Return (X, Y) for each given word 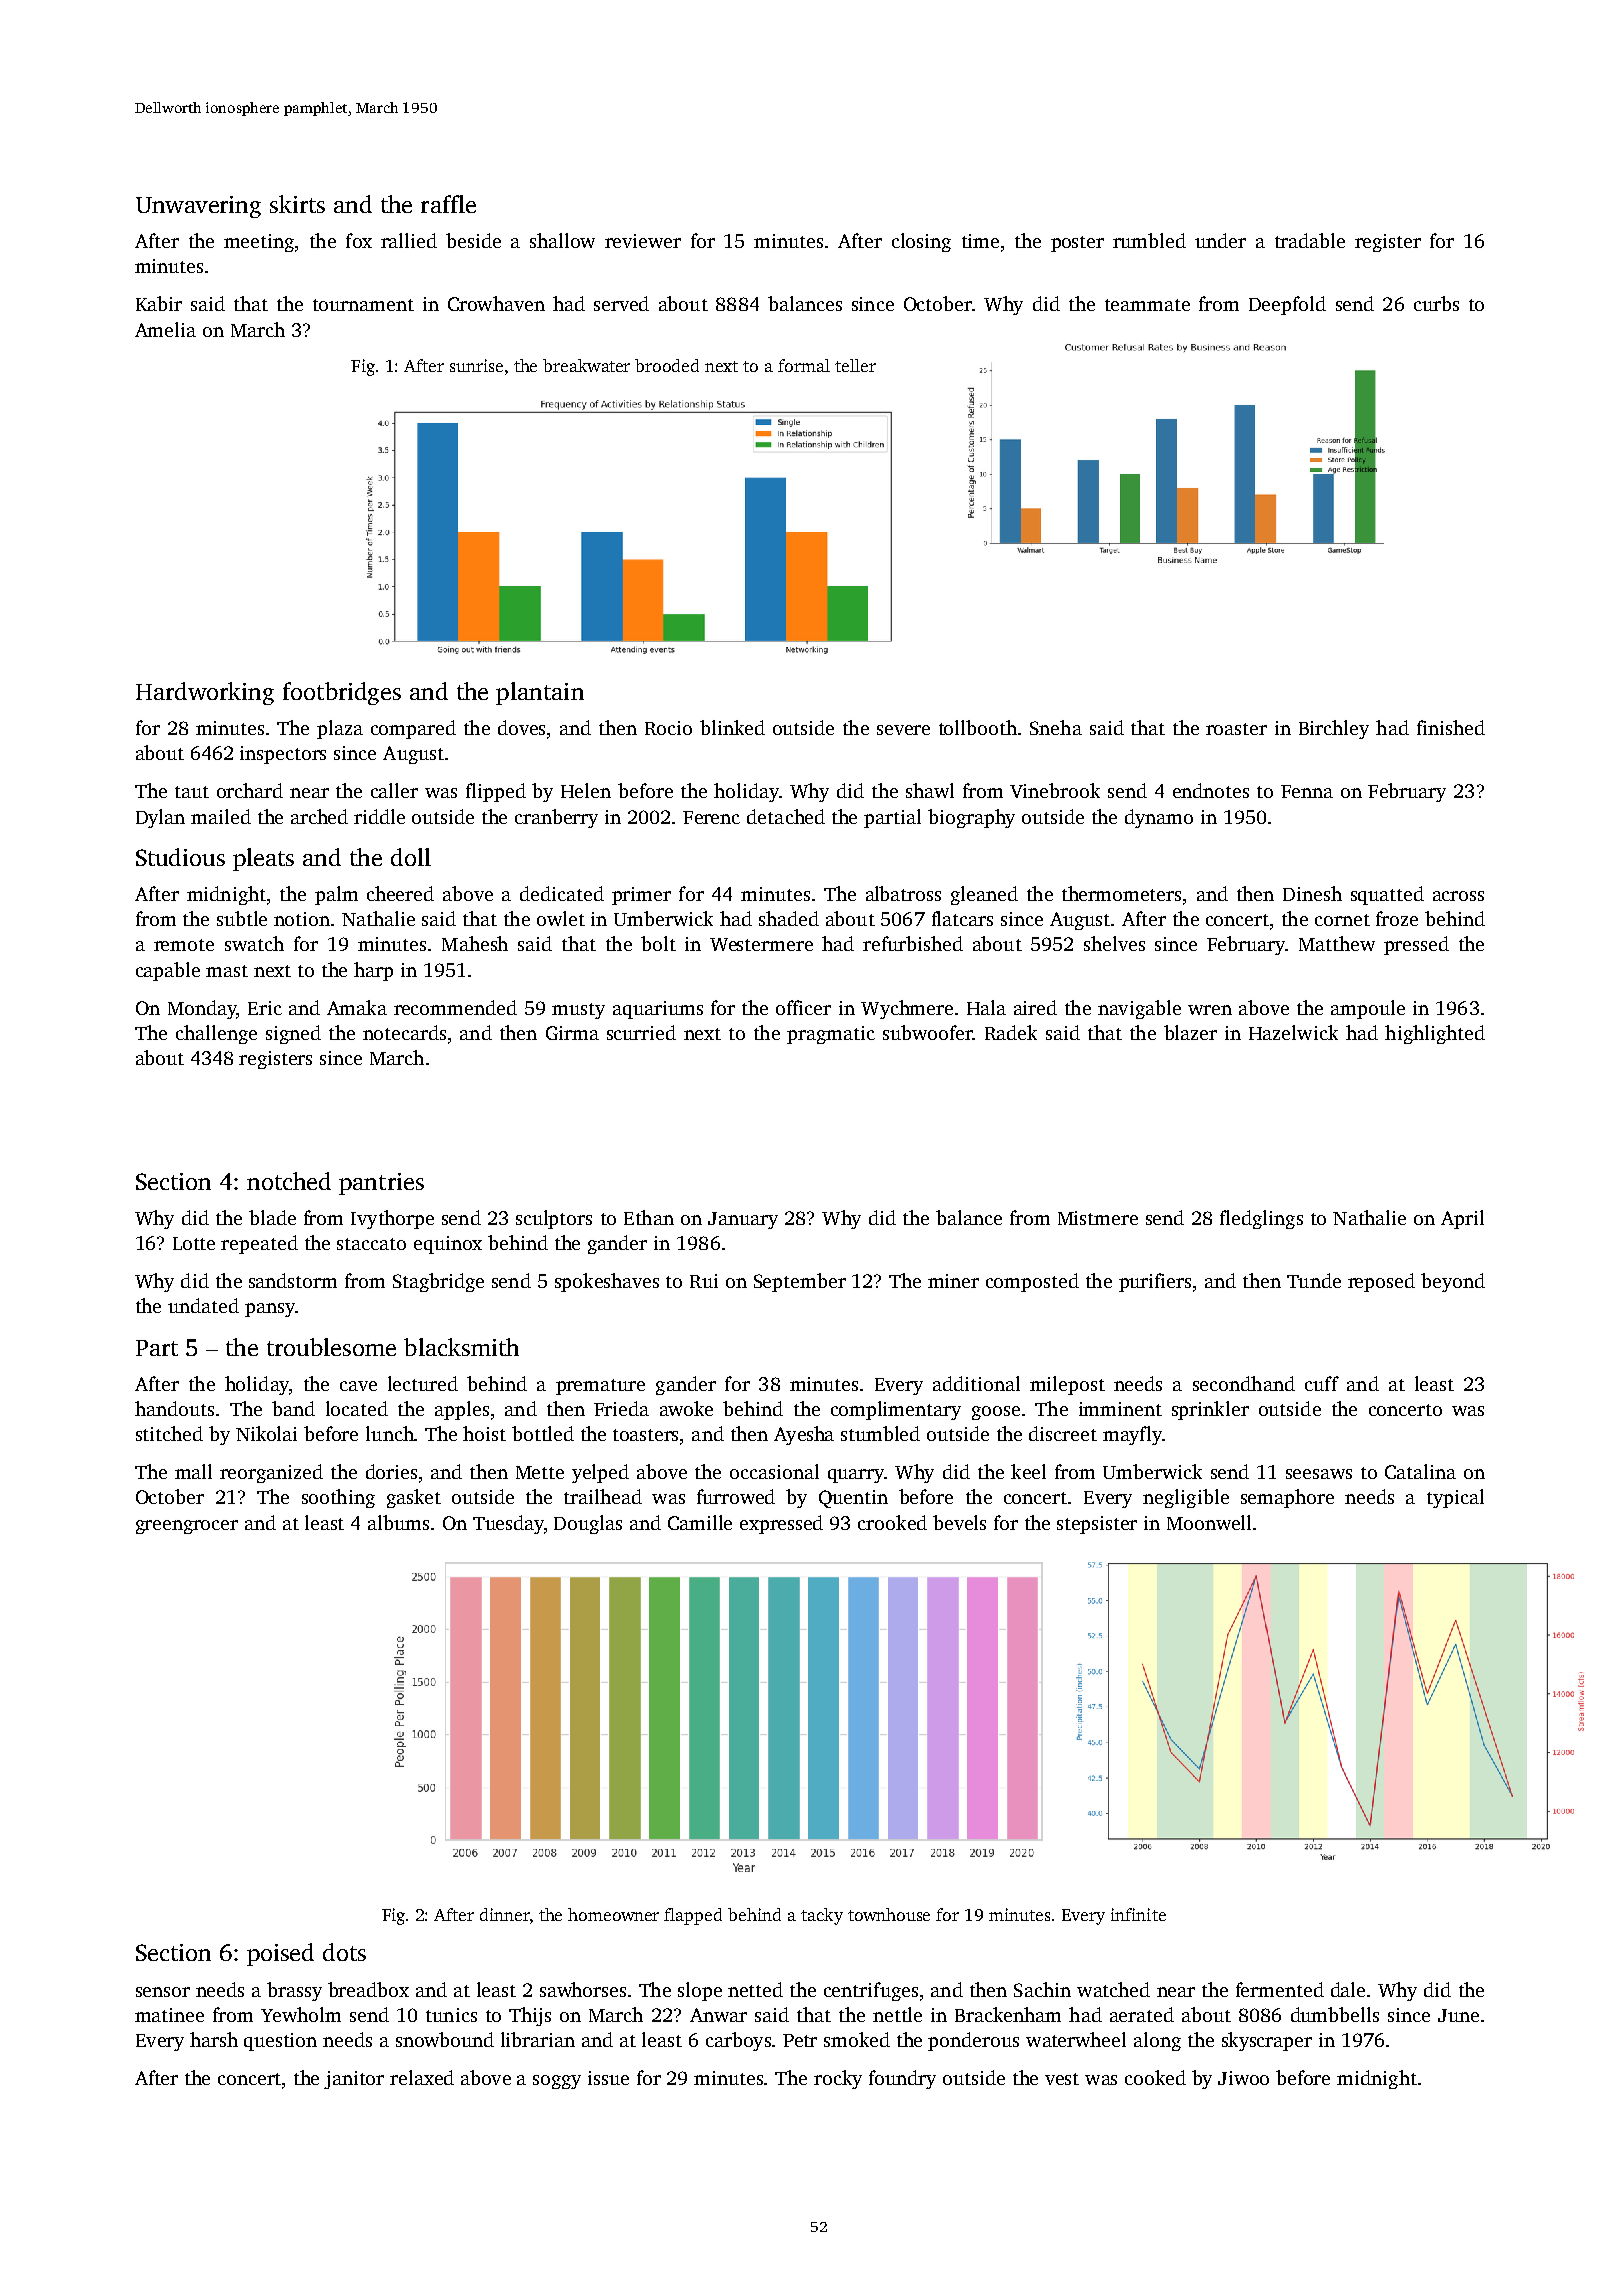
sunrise (476, 365)
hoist (484, 1433)
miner (953, 1281)
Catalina (1420, 1471)
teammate (1147, 305)
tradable (1310, 240)
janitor (354, 2080)
